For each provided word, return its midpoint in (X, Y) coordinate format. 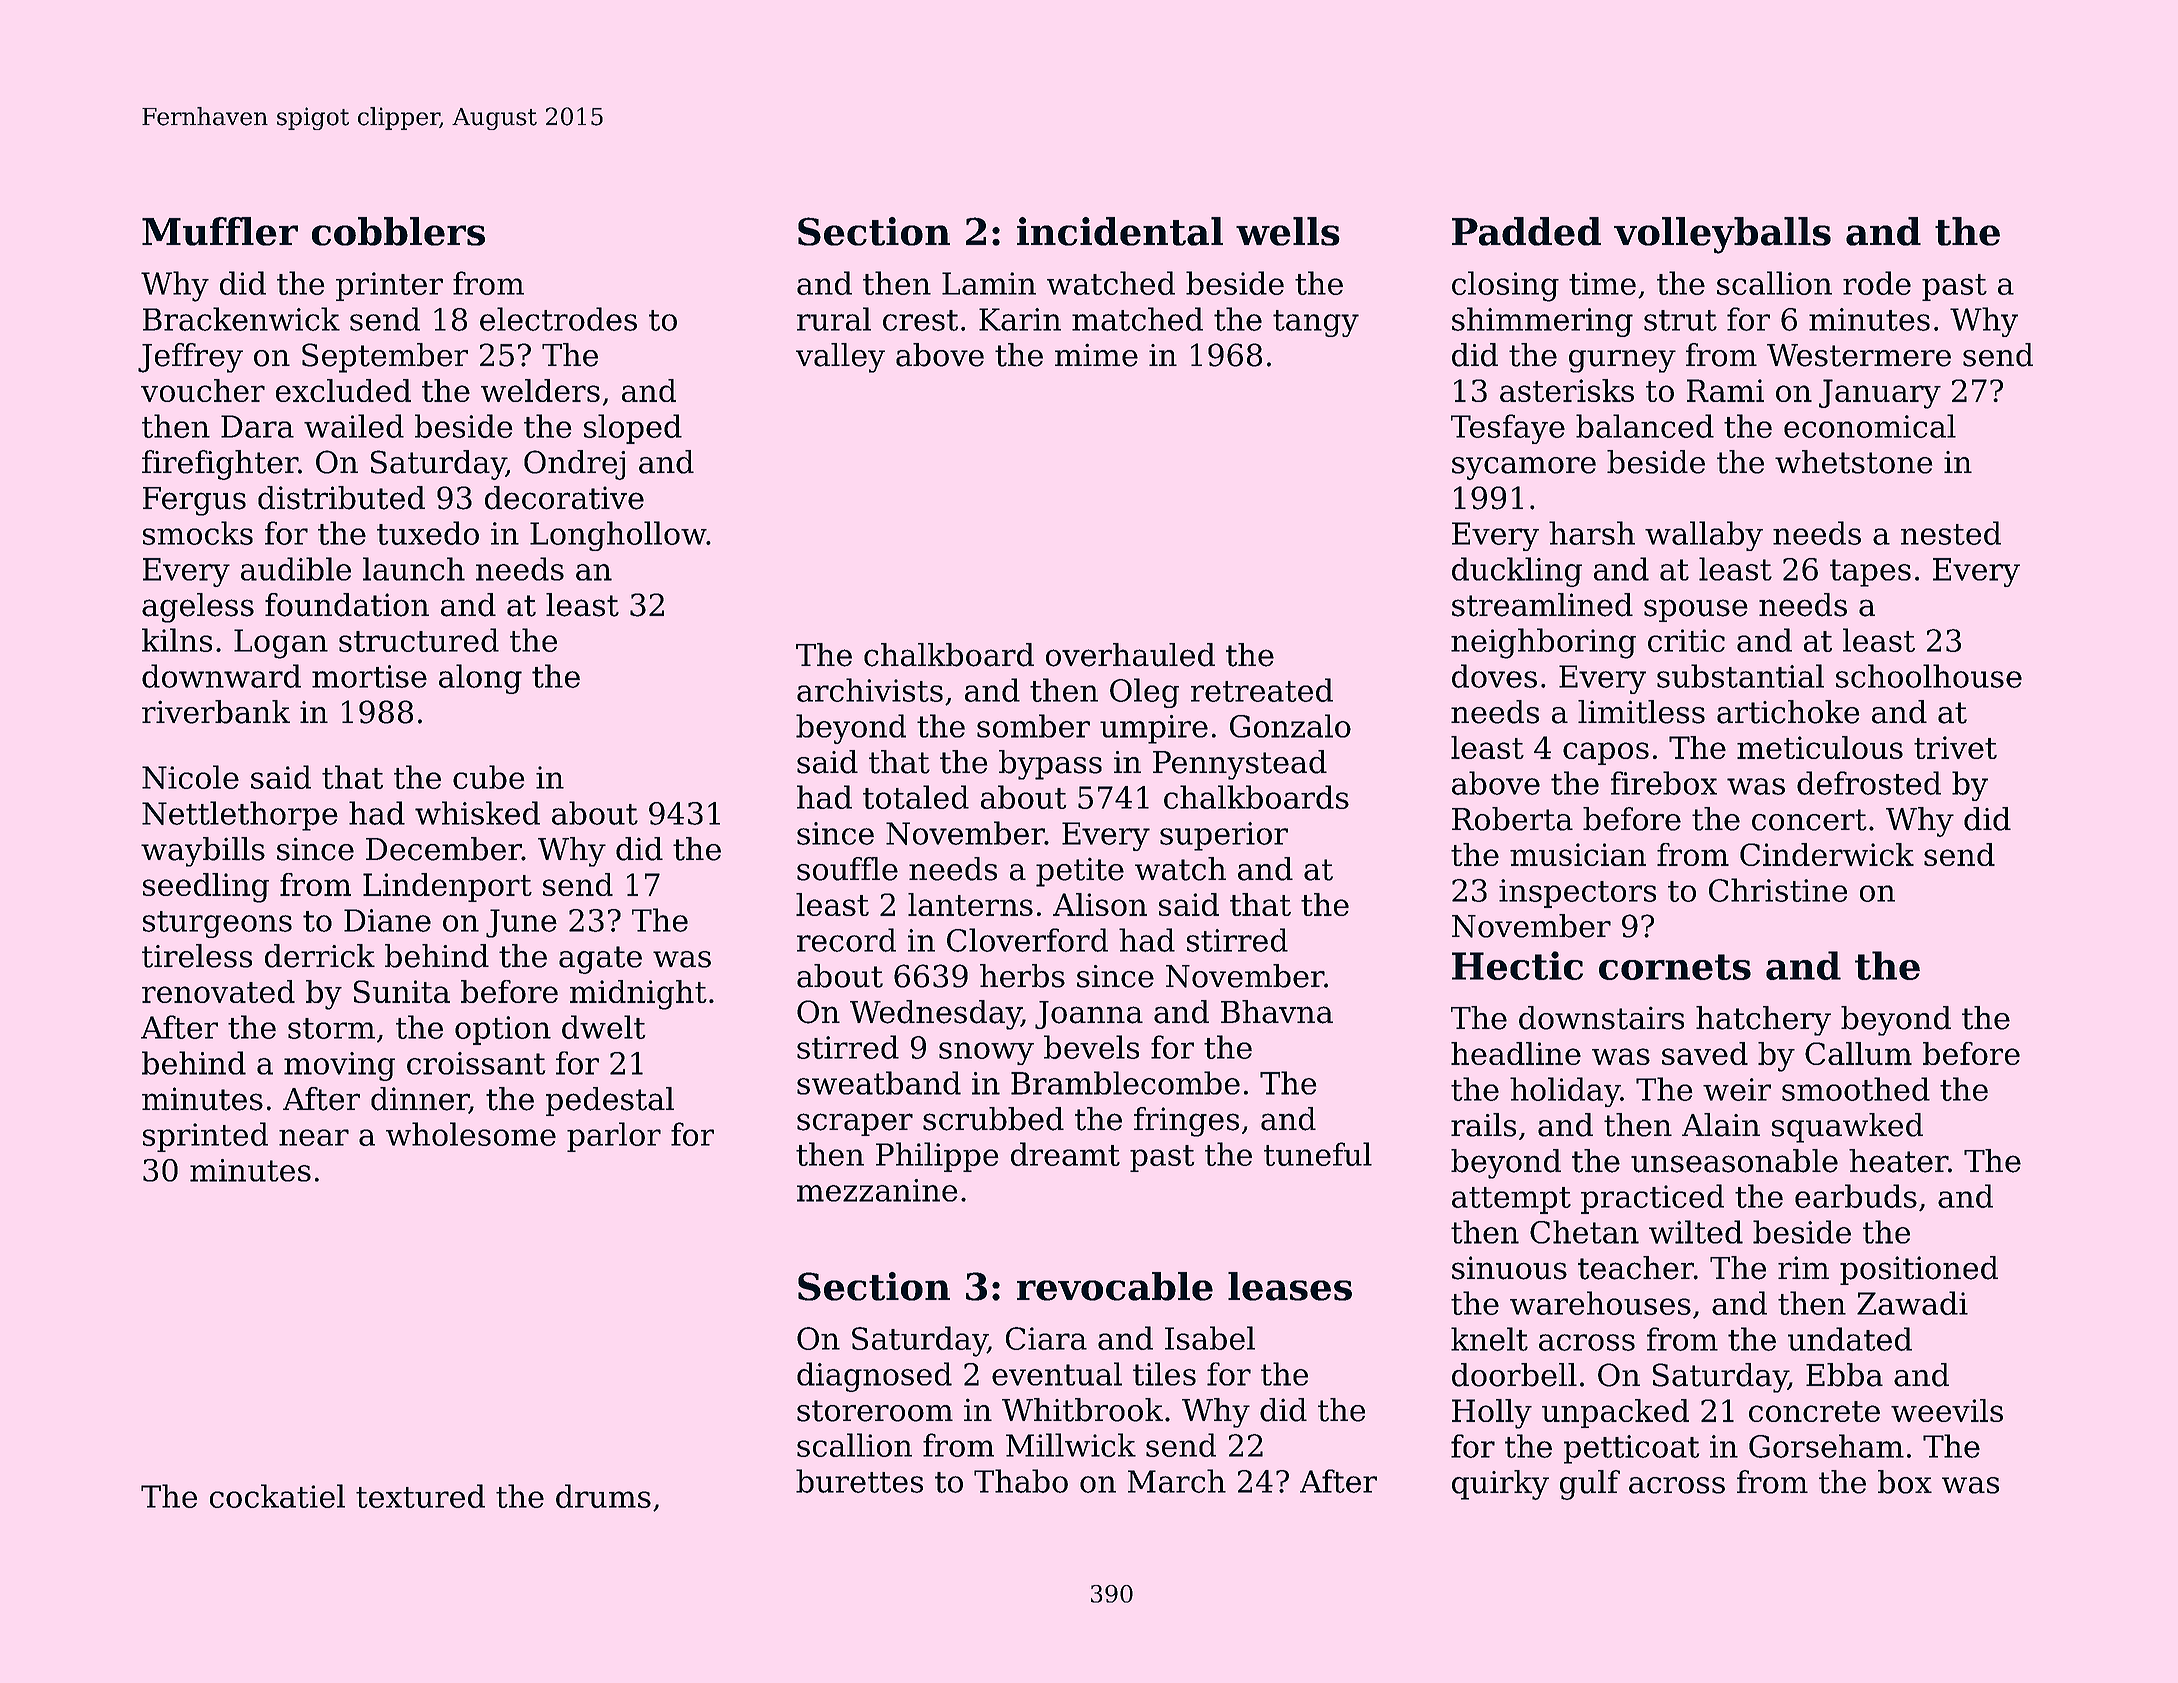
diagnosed (874, 1377)
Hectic (1517, 965)
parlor (614, 1137)
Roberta (1512, 819)
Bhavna (1277, 1012)
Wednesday (935, 1015)
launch (414, 569)
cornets (1675, 967)
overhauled (1130, 655)
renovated (218, 991)
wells (1288, 231)
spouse (1696, 610)
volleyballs (1722, 235)
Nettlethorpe (240, 816)
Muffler (220, 231)
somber (1033, 726)
